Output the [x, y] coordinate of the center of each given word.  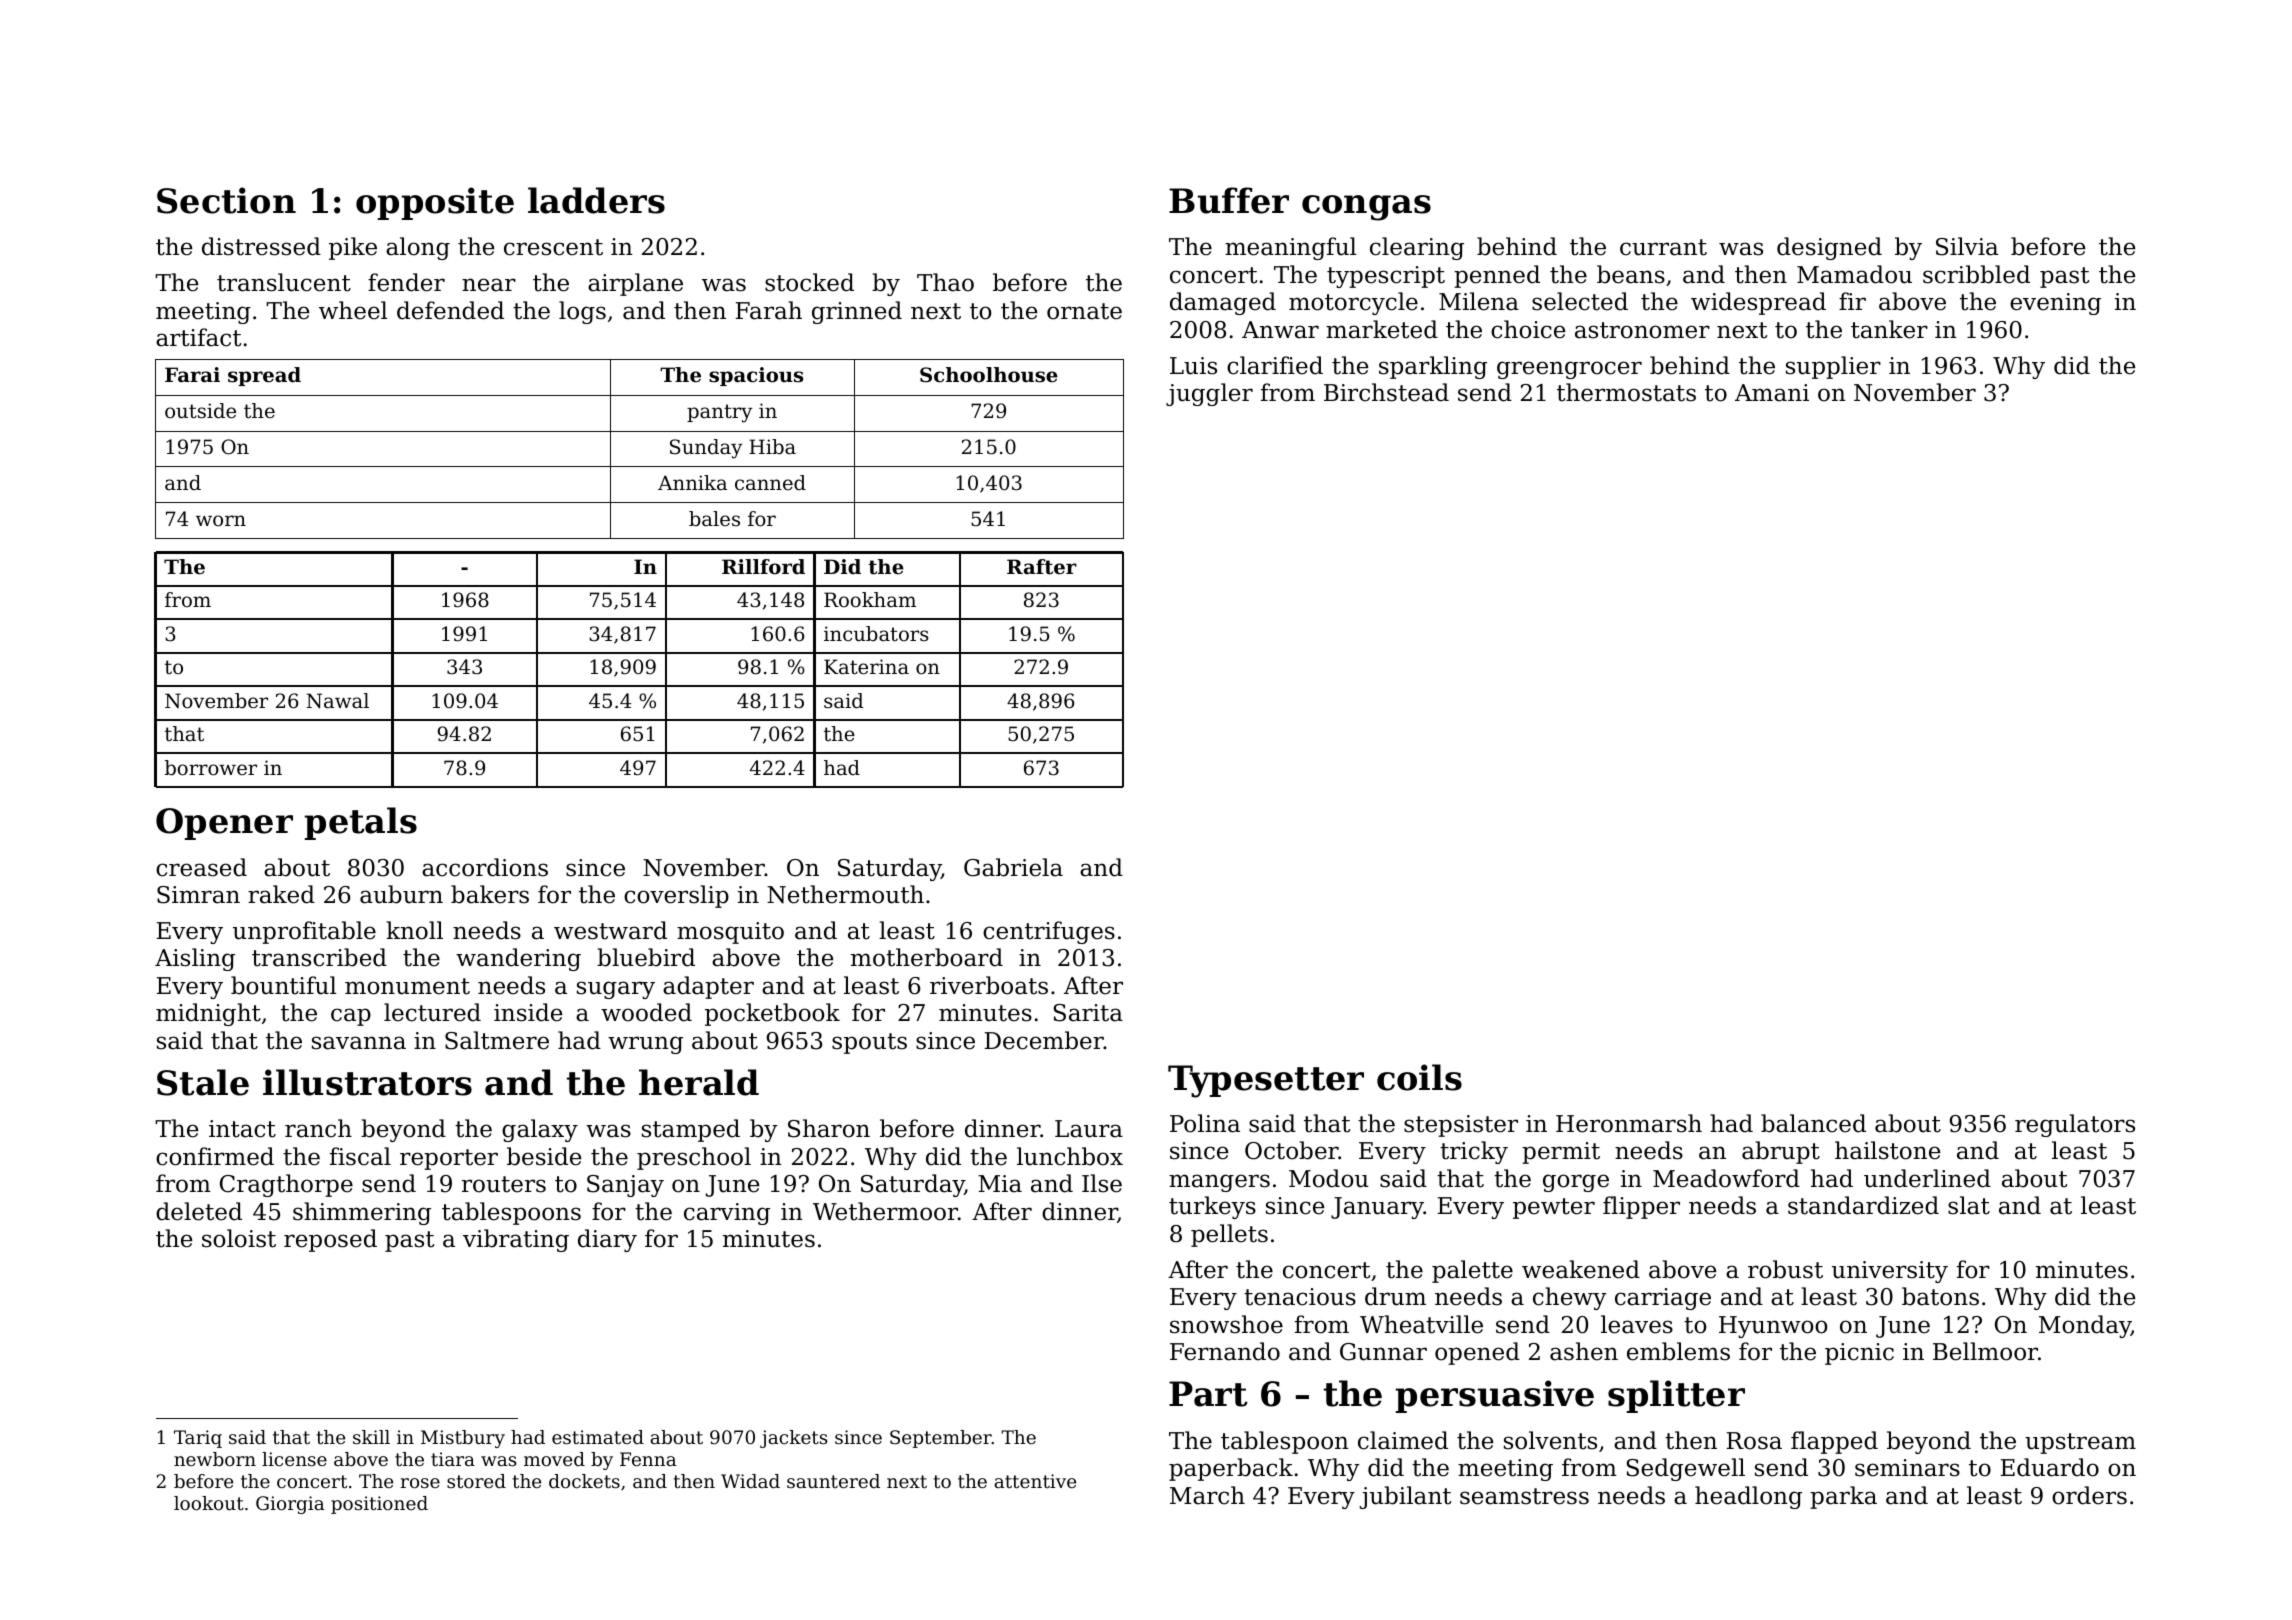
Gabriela [1013, 867]
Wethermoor [885, 1211]
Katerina [866, 667]
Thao [945, 282]
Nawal [337, 701]
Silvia [1967, 246]
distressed [261, 246]
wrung [645, 1045]
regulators [2075, 1125]
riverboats [989, 985]
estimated [598, 1437]
